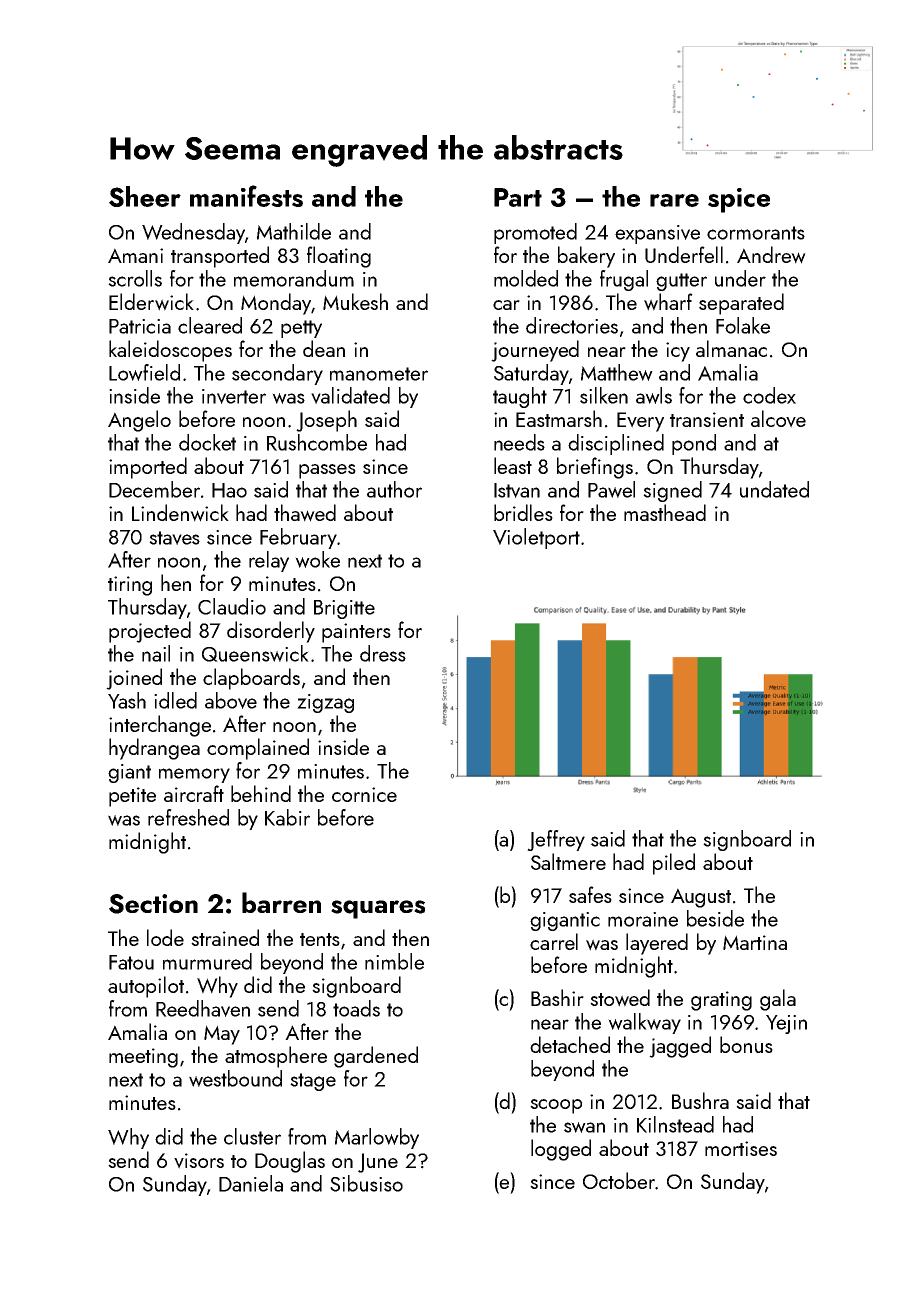 The height and width of the screenshot is (1311, 924). Describe the element at coordinates (207, 442) in the screenshot. I see `docket` at that location.
